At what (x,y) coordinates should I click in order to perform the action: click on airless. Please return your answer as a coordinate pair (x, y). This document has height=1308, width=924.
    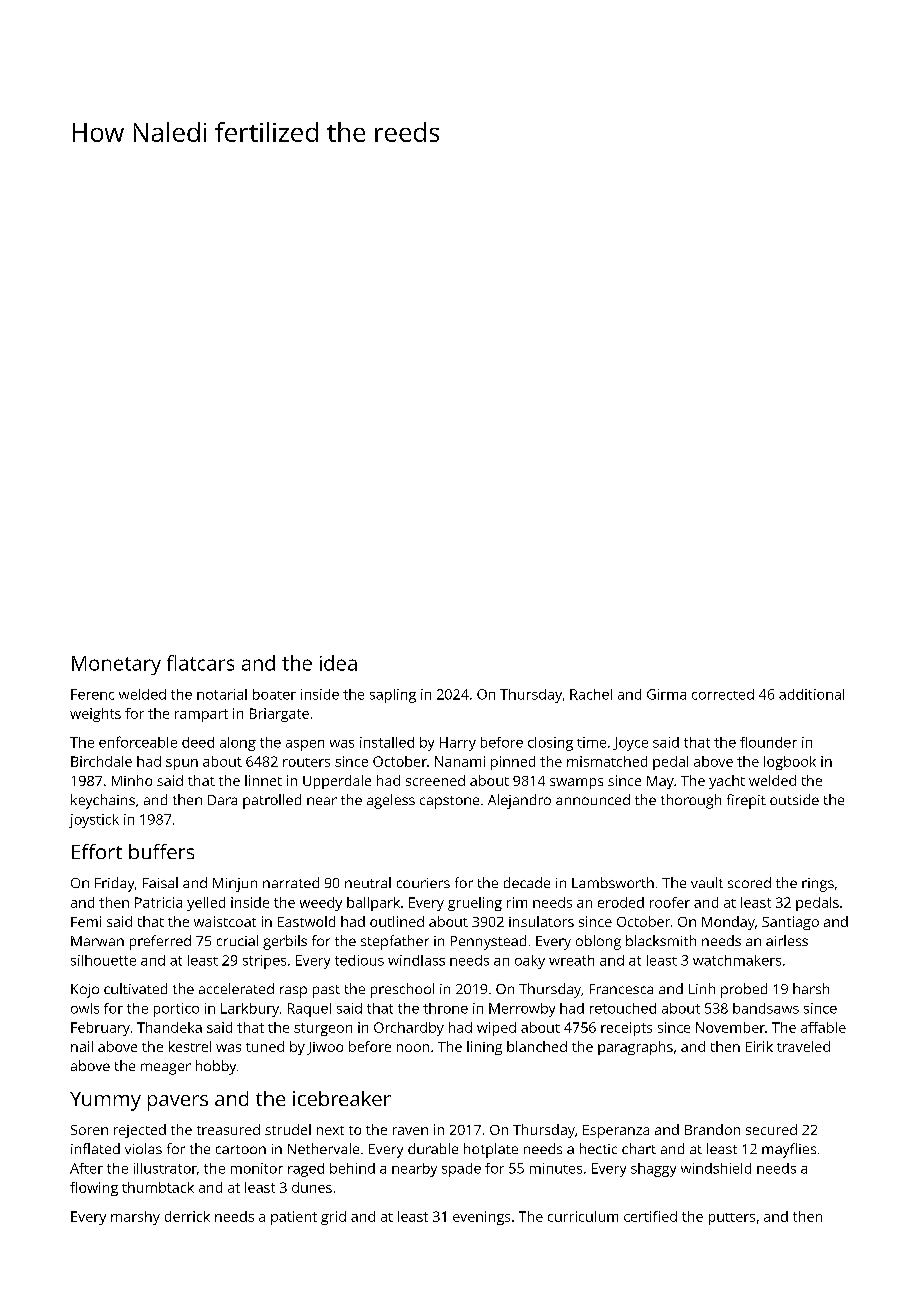
    Looking at the image, I should click on (787, 940).
